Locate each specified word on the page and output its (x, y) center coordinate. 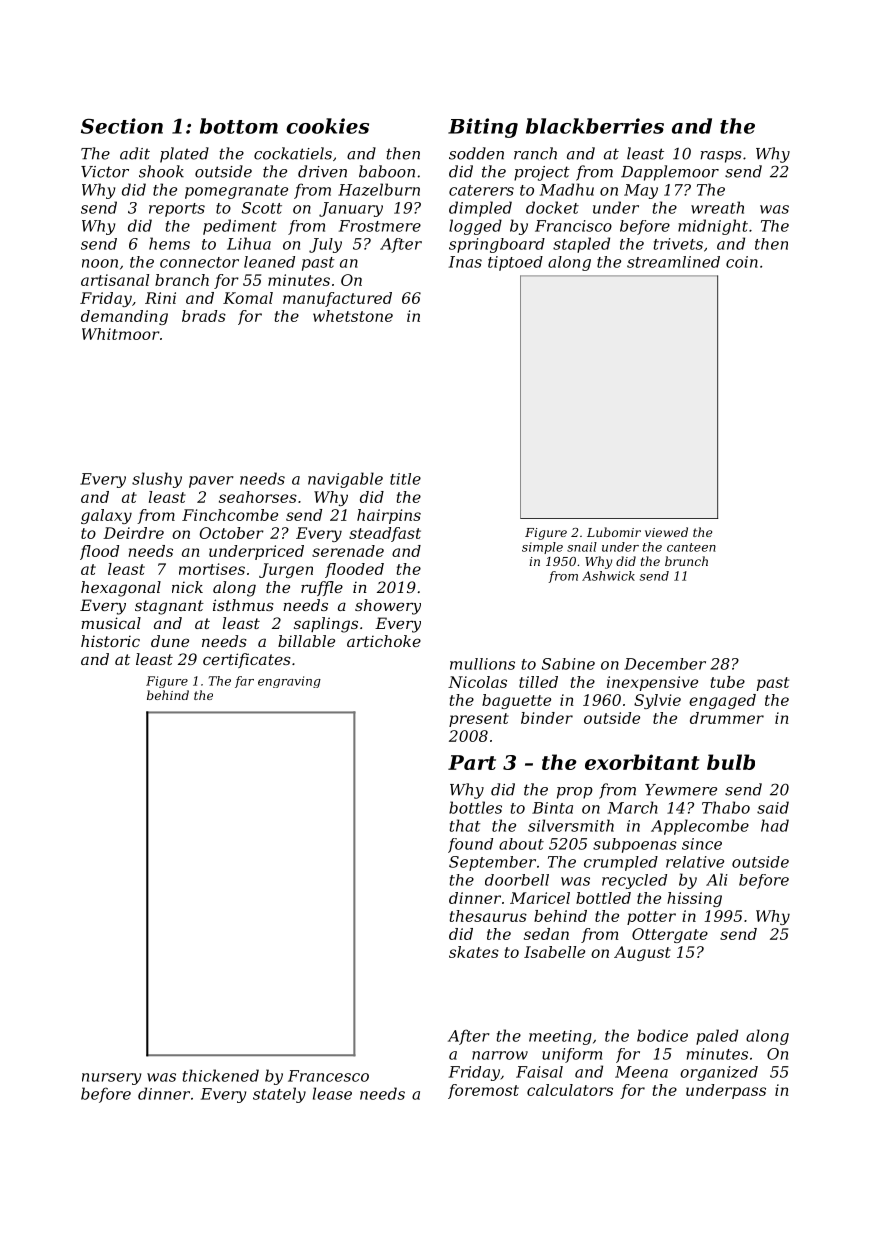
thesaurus (488, 916)
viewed (666, 532)
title (405, 479)
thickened (221, 1075)
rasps (721, 157)
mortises (212, 569)
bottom (239, 126)
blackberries (595, 126)
